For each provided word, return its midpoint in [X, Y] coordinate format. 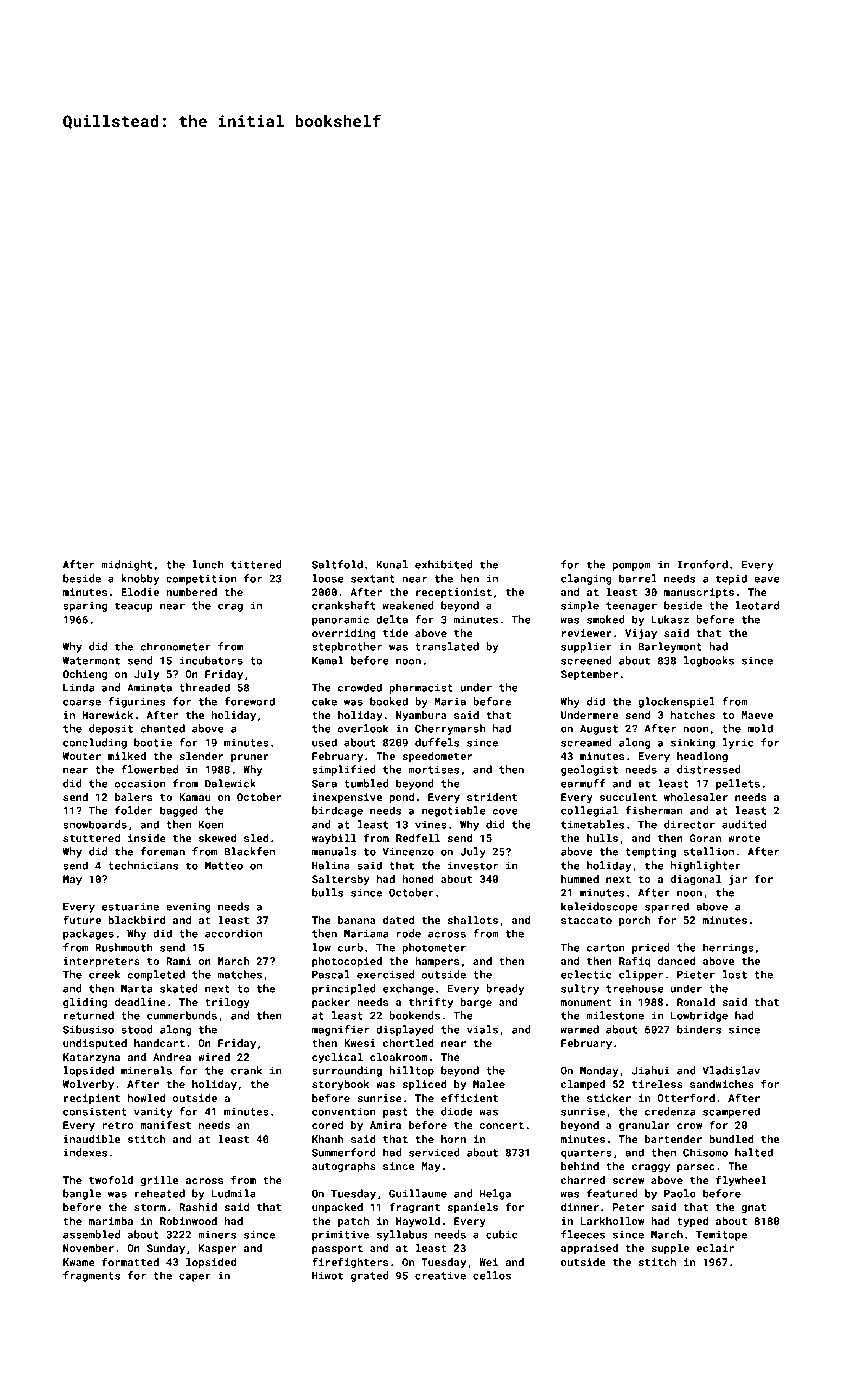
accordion [233, 933]
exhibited [443, 564]
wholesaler [696, 797]
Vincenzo [408, 851]
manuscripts [699, 593]
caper [195, 1277]
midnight [126, 565]
